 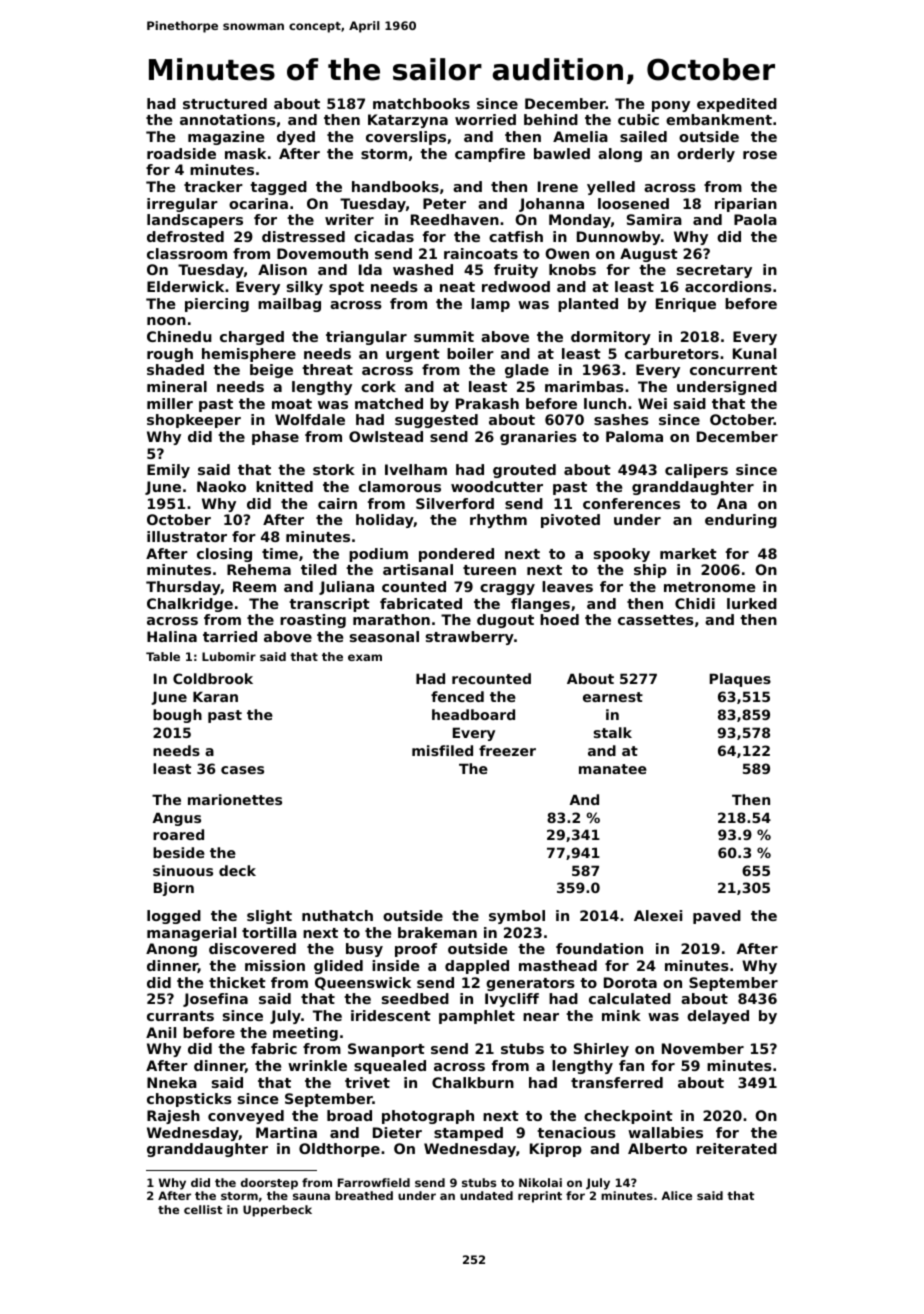 I want to click on paved, so click(x=717, y=917).
